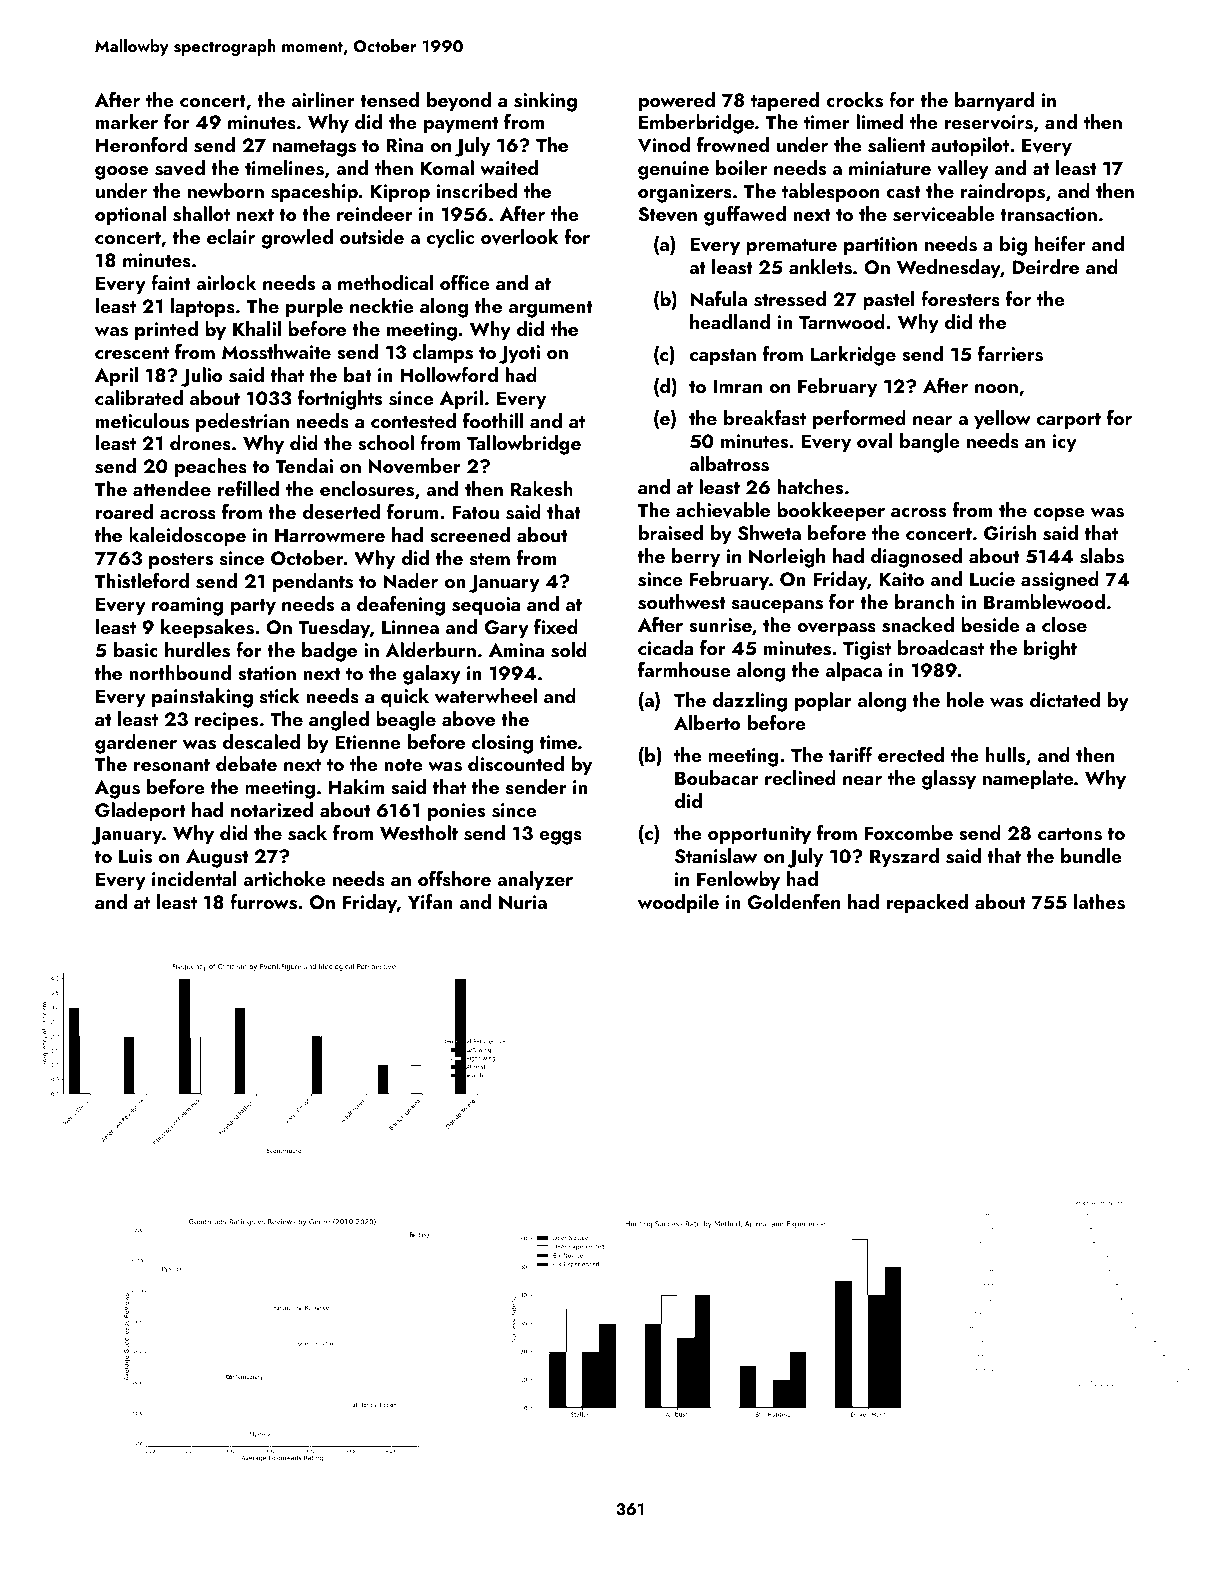 The height and width of the image is (1593, 1231). Describe the element at coordinates (1048, 214) in the image. I see `transaction` at that location.
